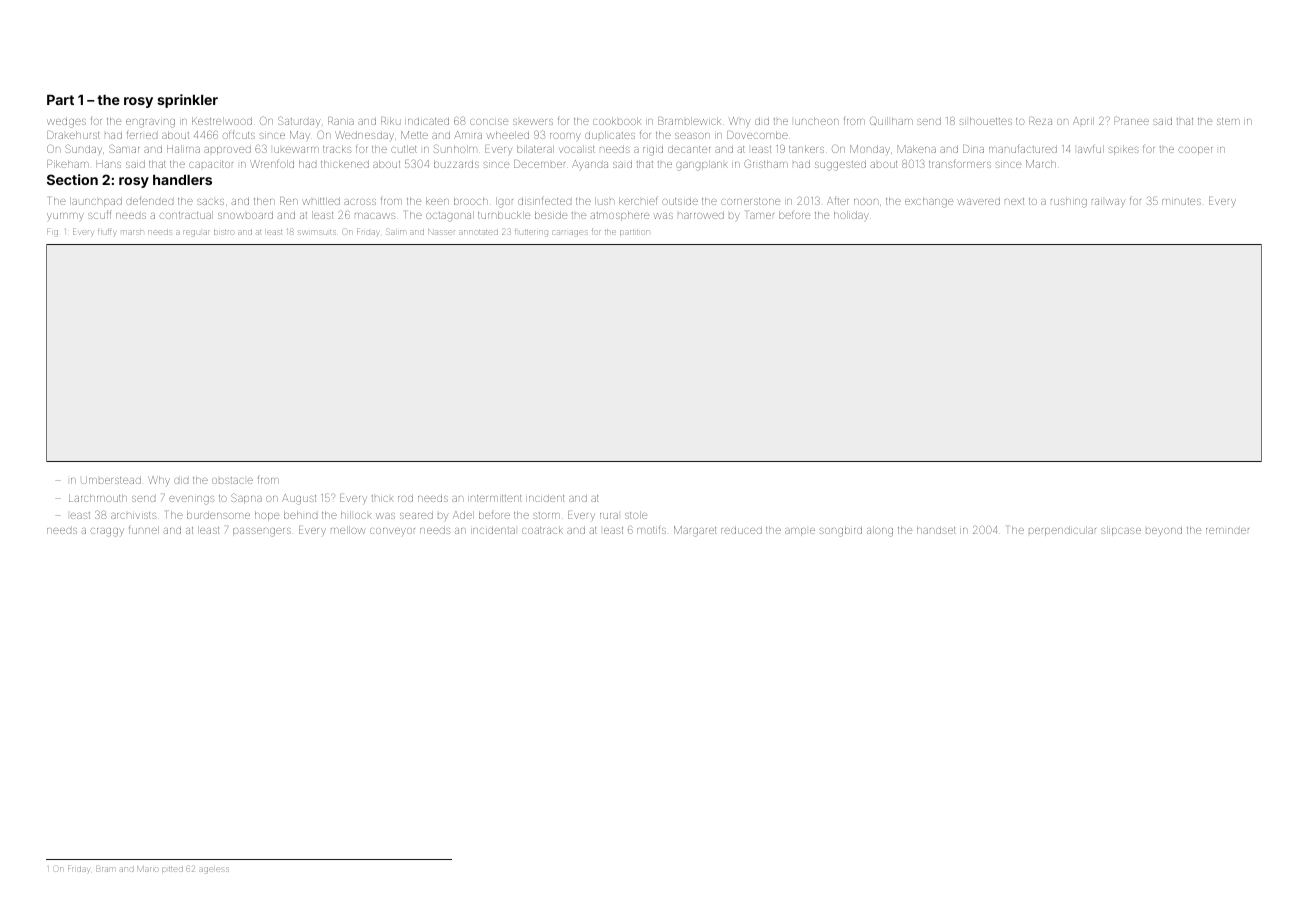 Image resolution: width=1308 pixels, height=924 pixels. Describe the element at coordinates (111, 480) in the document. I see `Umberstead` at that location.
